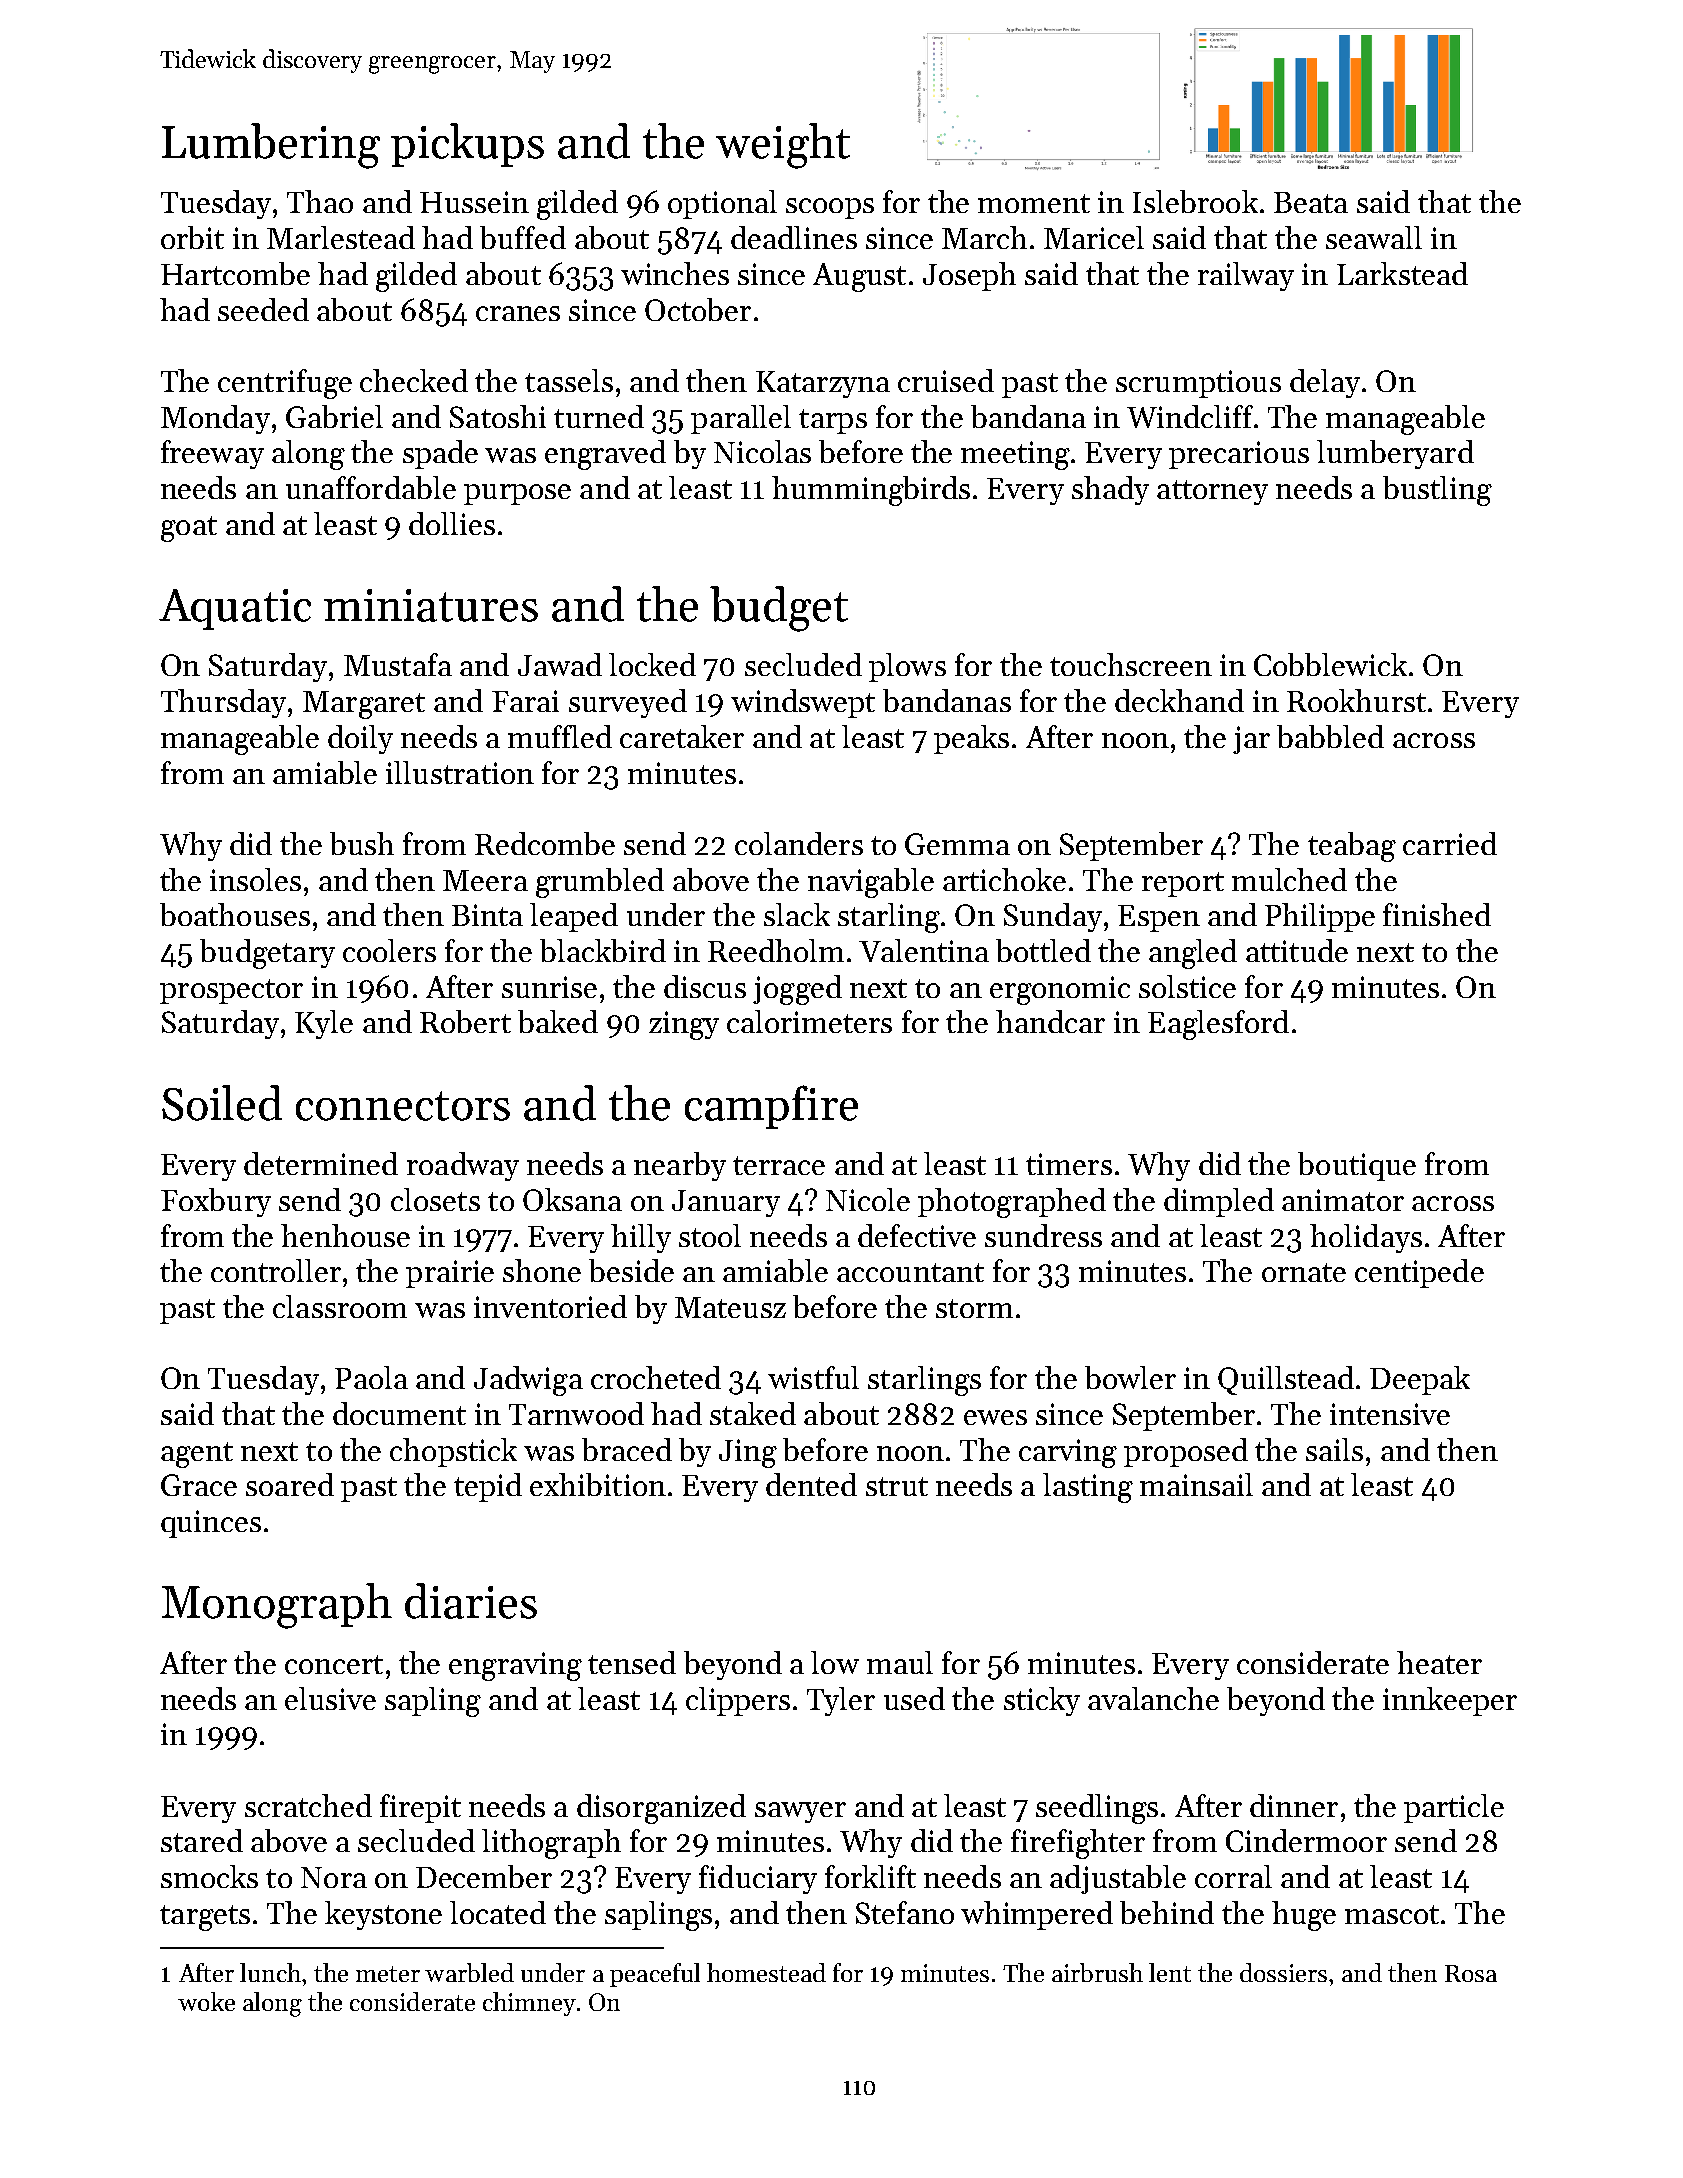 This document has width=1683, height=2178. I want to click on Tyler, so click(841, 1701).
